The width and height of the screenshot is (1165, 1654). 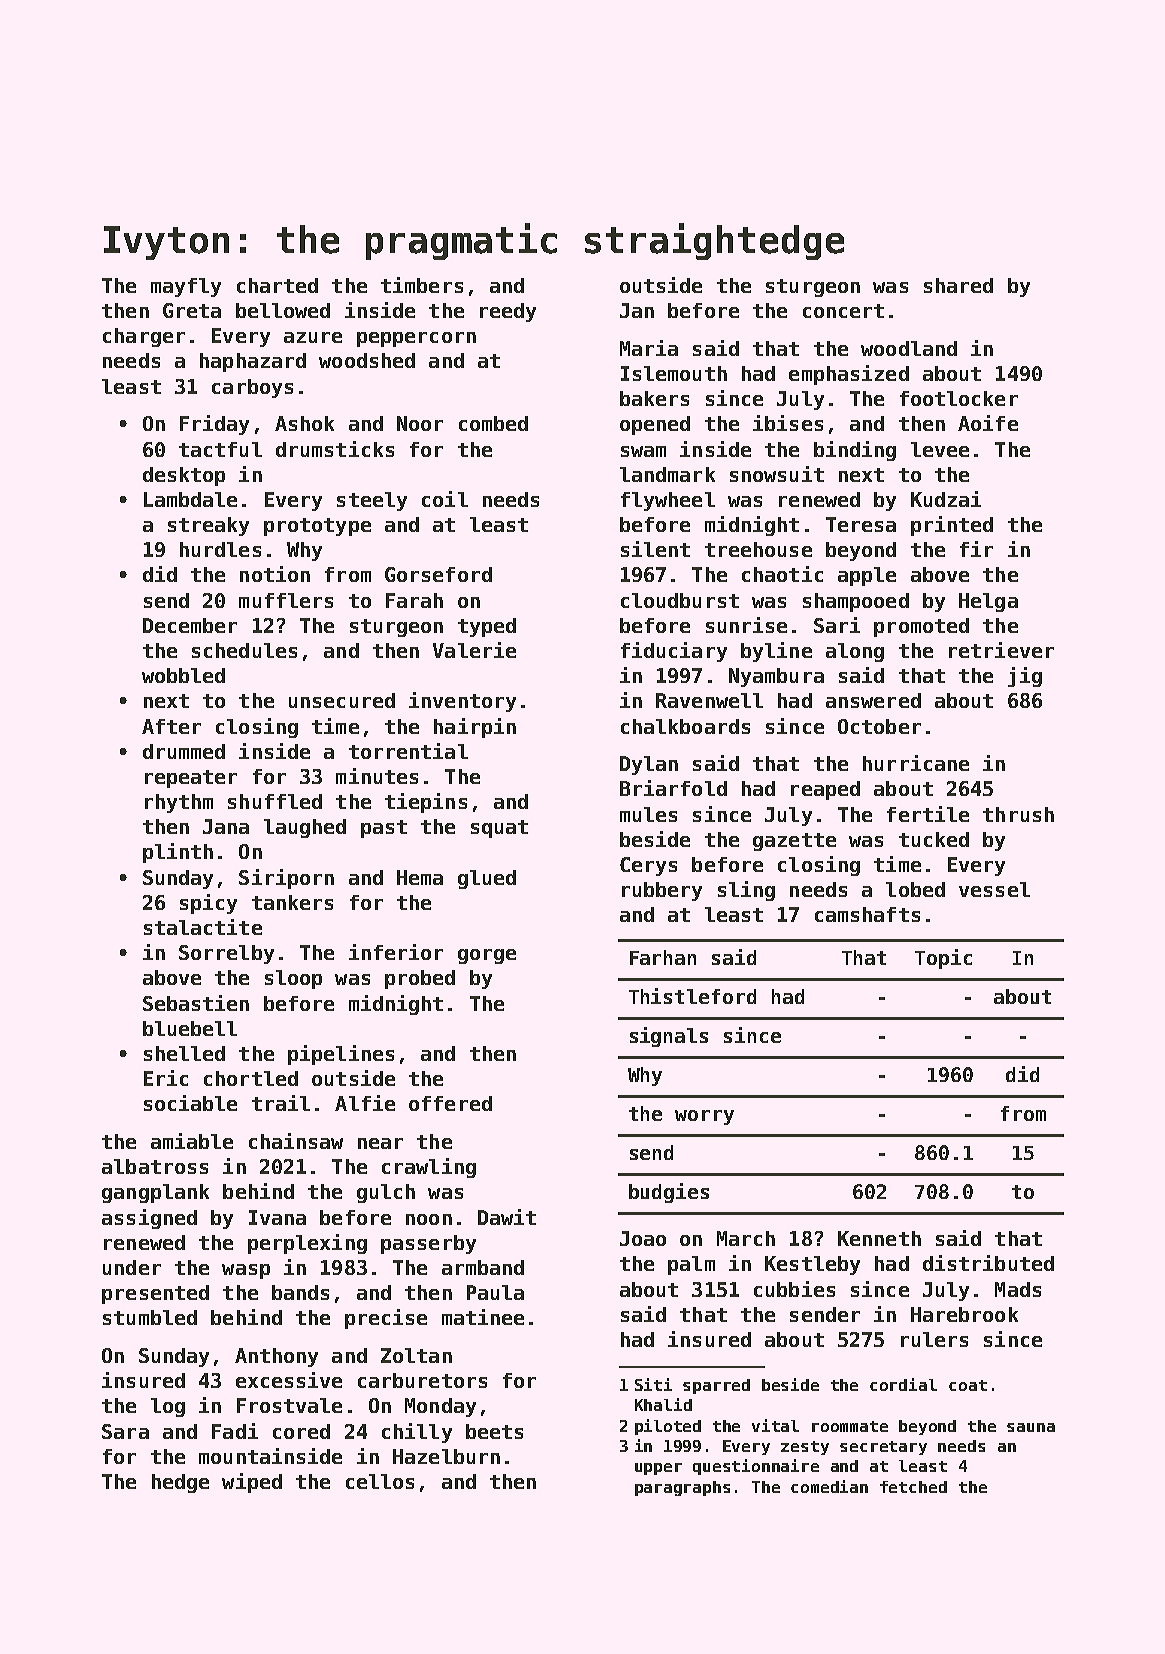 What do you see at coordinates (649, 765) in the screenshot?
I see `Dylan` at bounding box center [649, 765].
